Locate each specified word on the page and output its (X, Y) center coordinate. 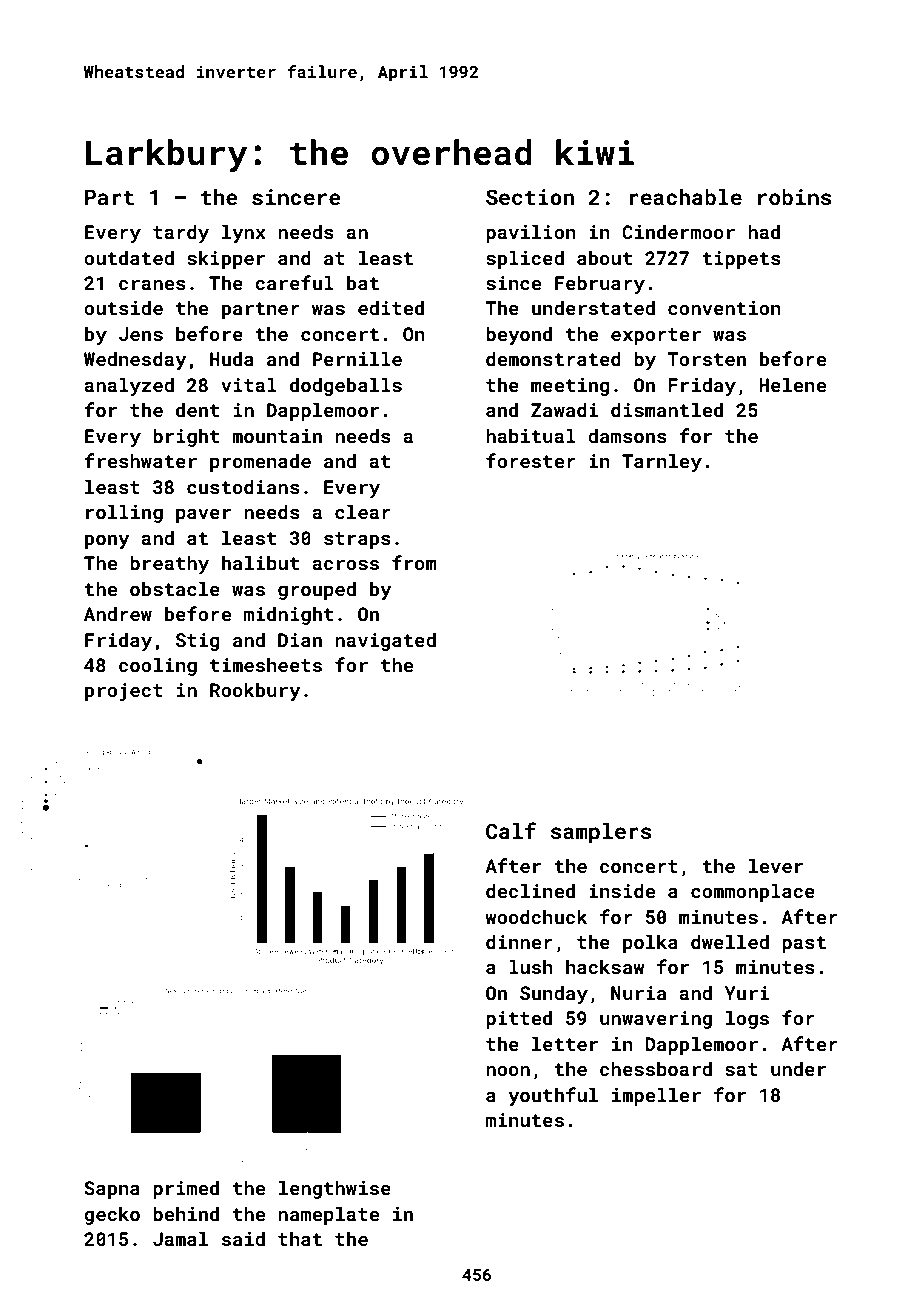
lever (776, 865)
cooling (158, 666)
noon (508, 1071)
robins (795, 197)
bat (363, 282)
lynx (244, 233)
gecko (112, 1215)
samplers (601, 833)
